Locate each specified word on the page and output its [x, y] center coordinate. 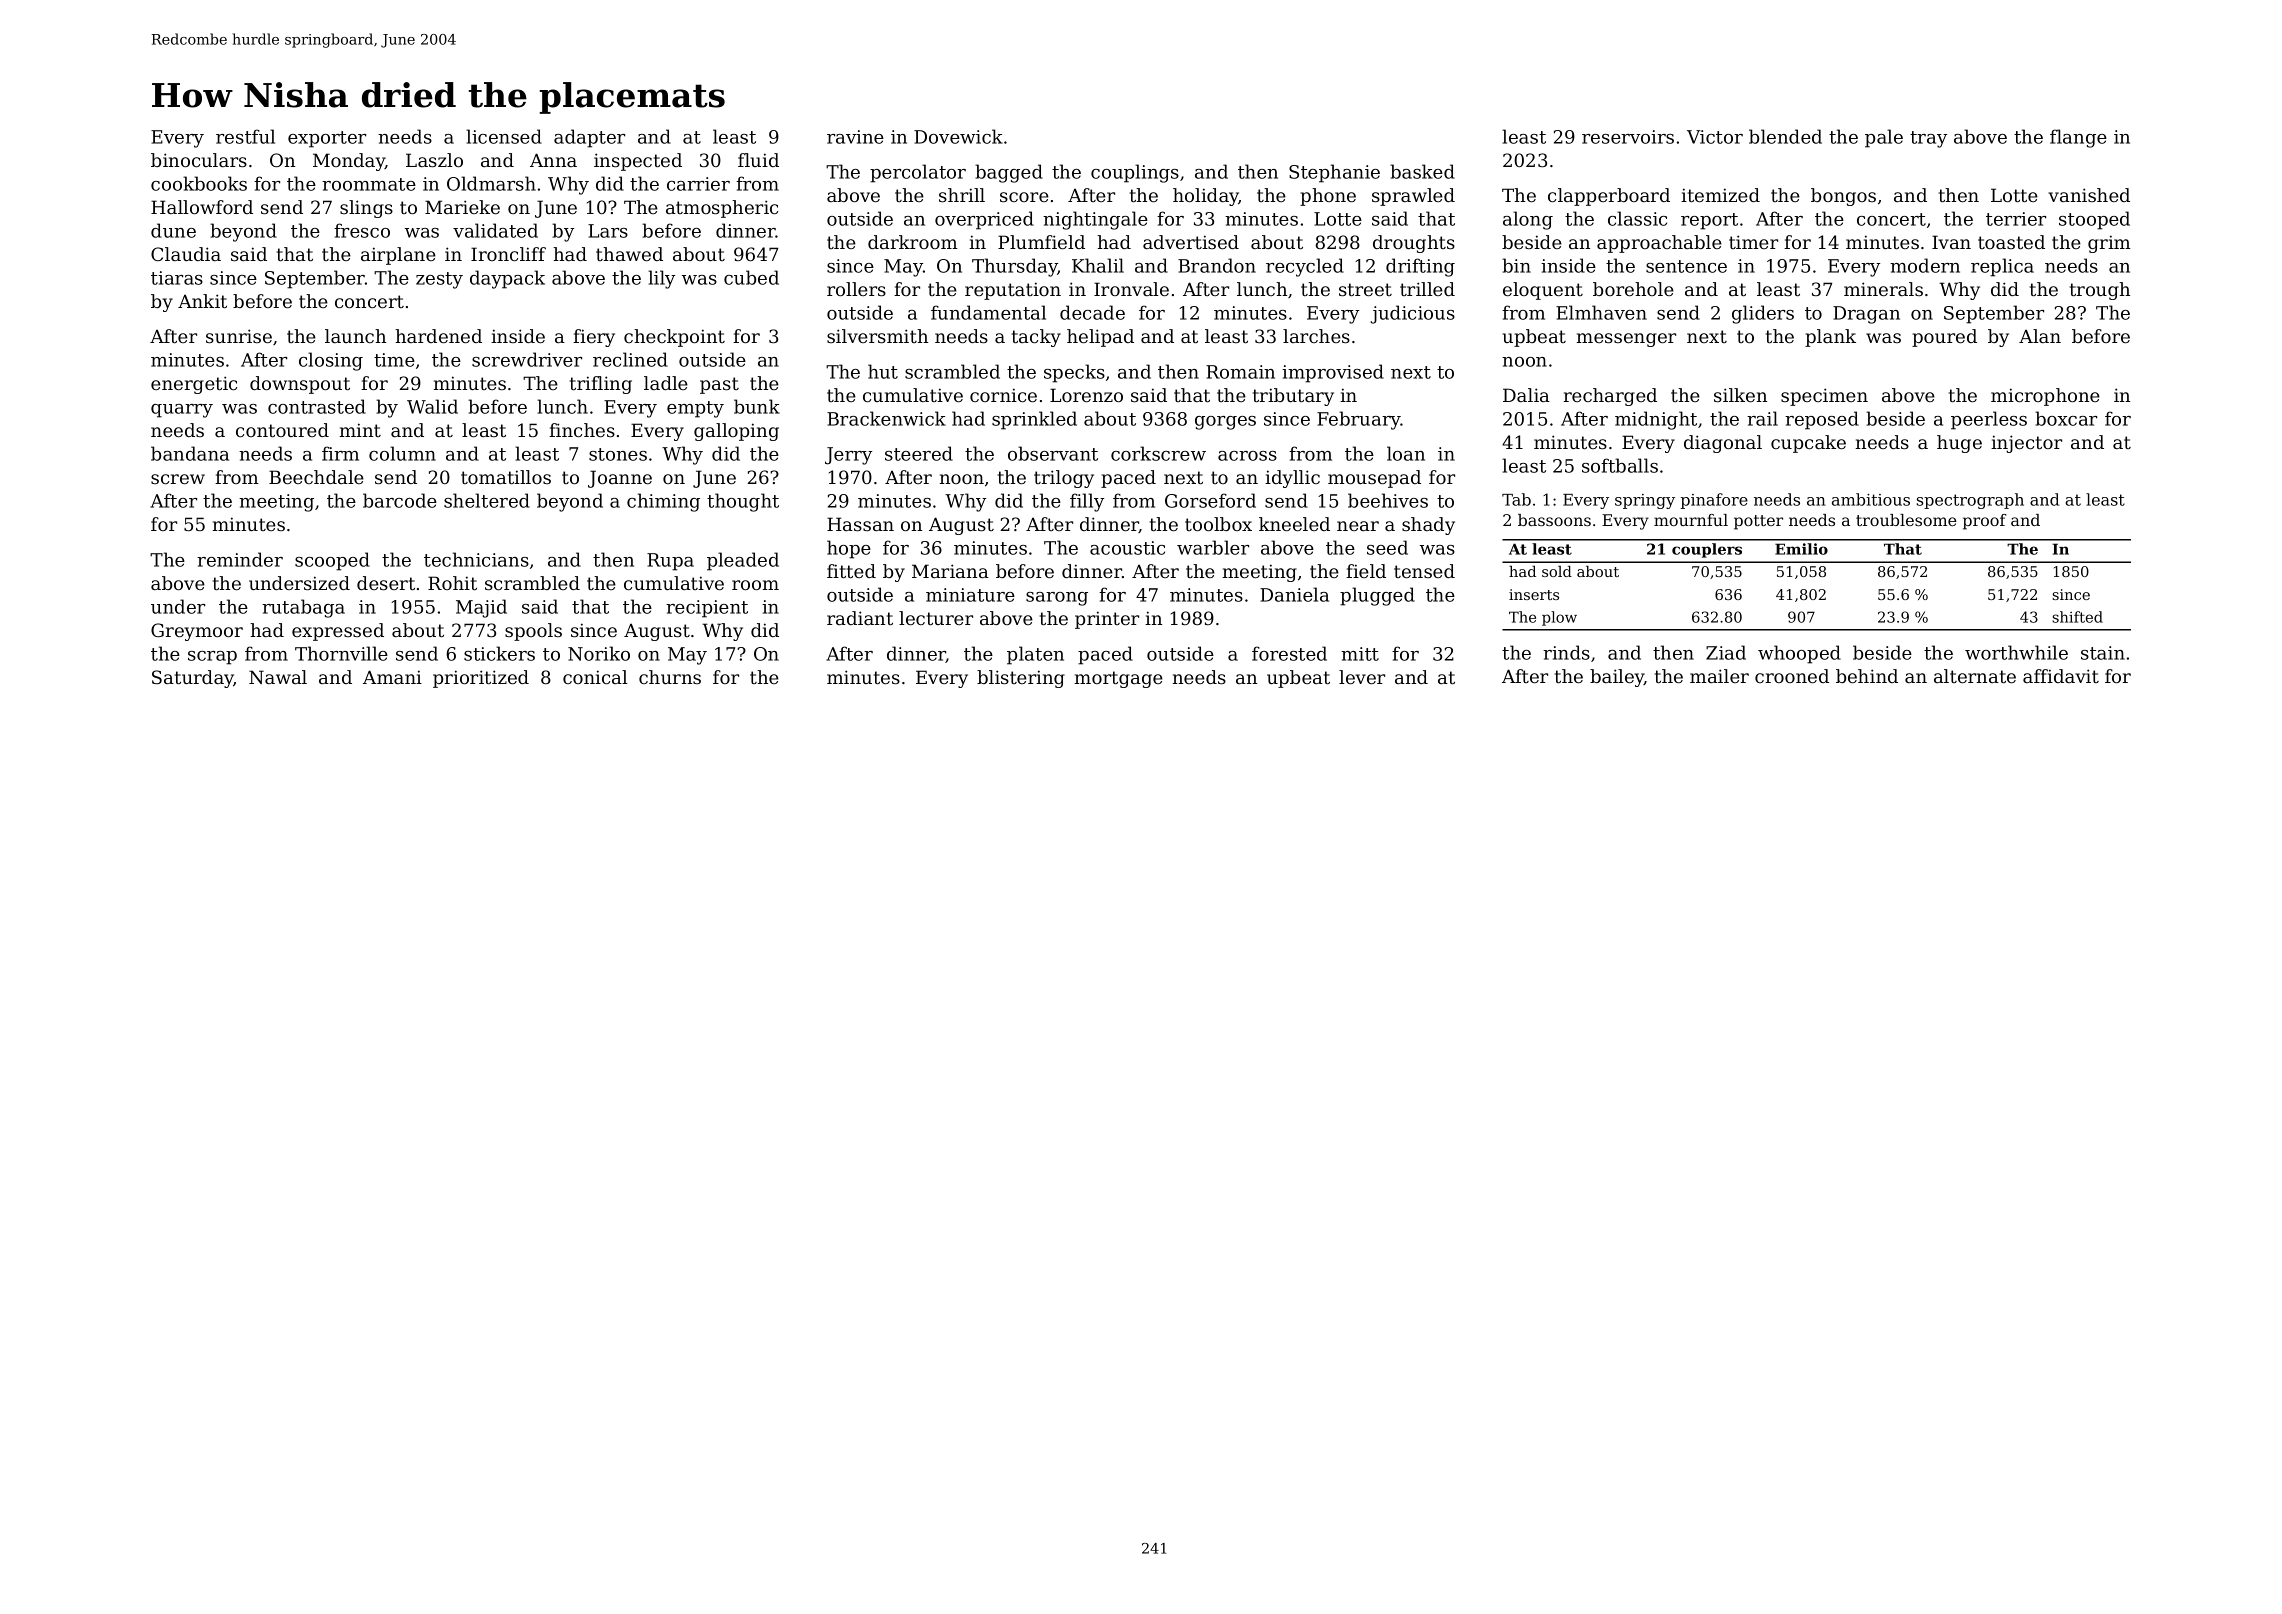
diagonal [1723, 444]
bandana [190, 453]
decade [1092, 312]
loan [1406, 453]
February [1359, 420]
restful [245, 136]
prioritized [481, 679]
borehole [1633, 289]
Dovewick [958, 136]
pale [1884, 138]
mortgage [1119, 679]
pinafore [1714, 501]
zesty [439, 280]
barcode [400, 500]
